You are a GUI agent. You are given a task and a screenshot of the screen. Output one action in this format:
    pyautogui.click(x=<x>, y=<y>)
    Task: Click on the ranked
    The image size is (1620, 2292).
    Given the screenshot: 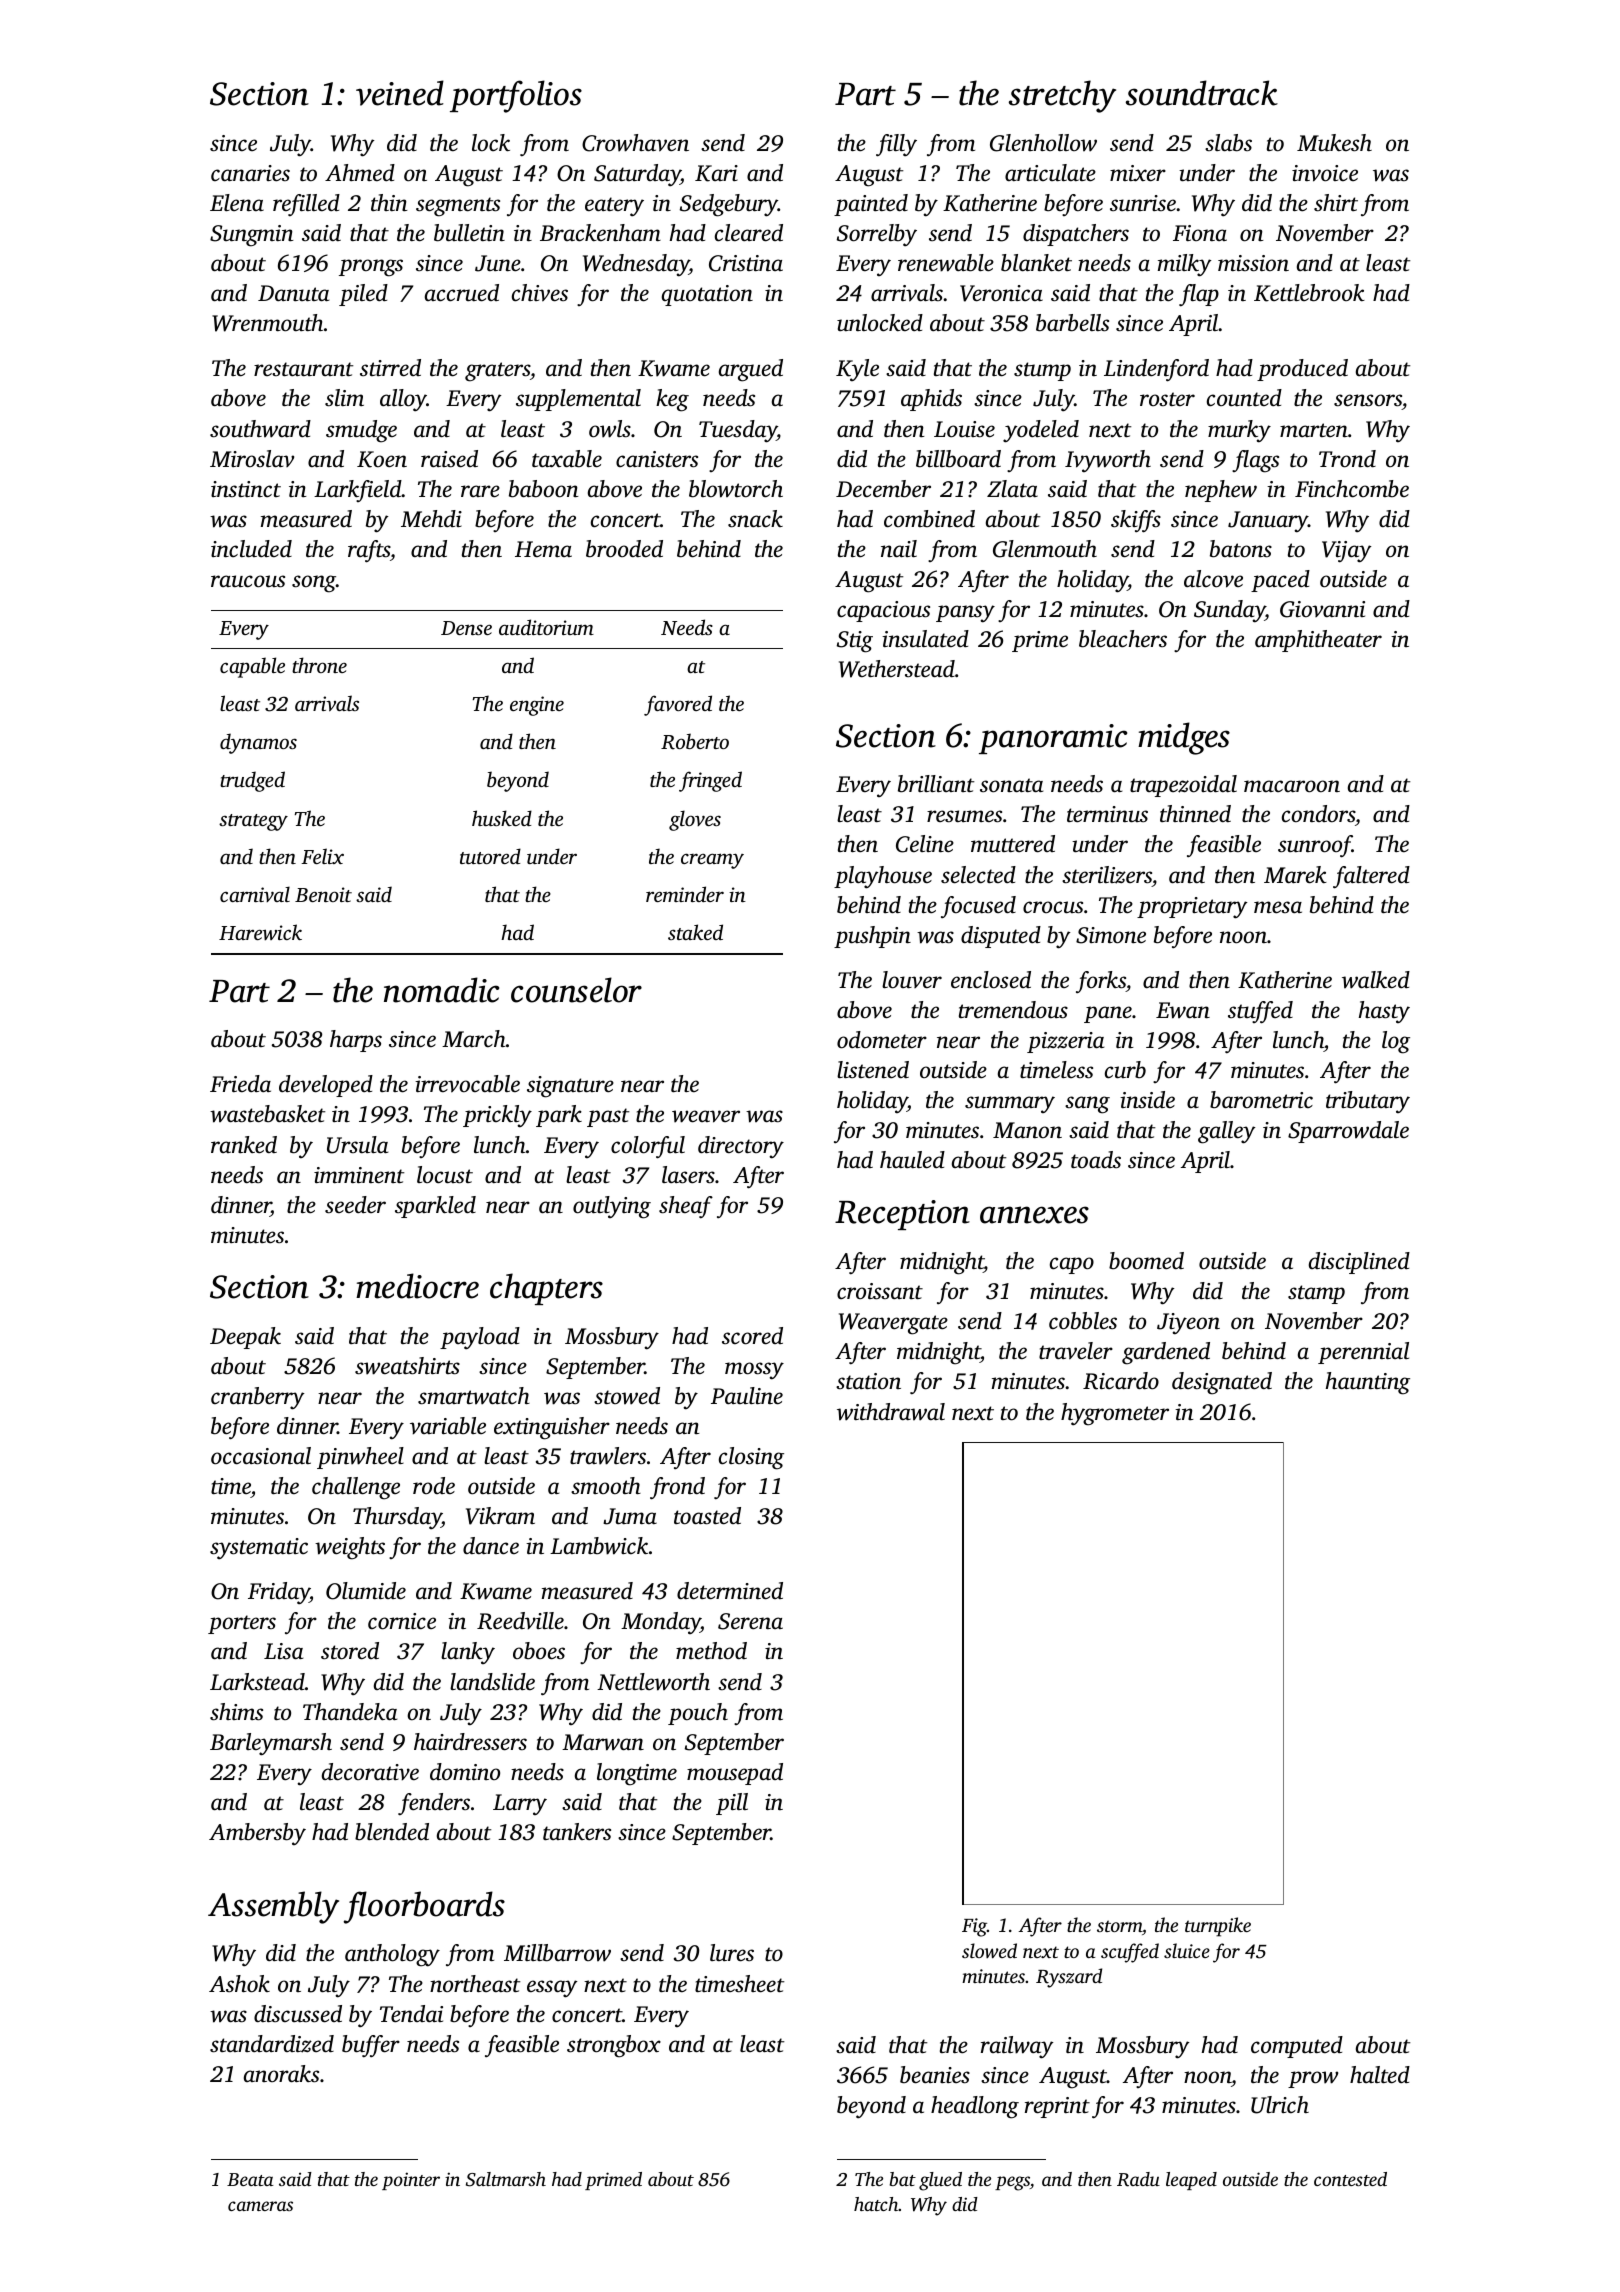 What is the action you would take?
    pyautogui.click(x=244, y=1145)
